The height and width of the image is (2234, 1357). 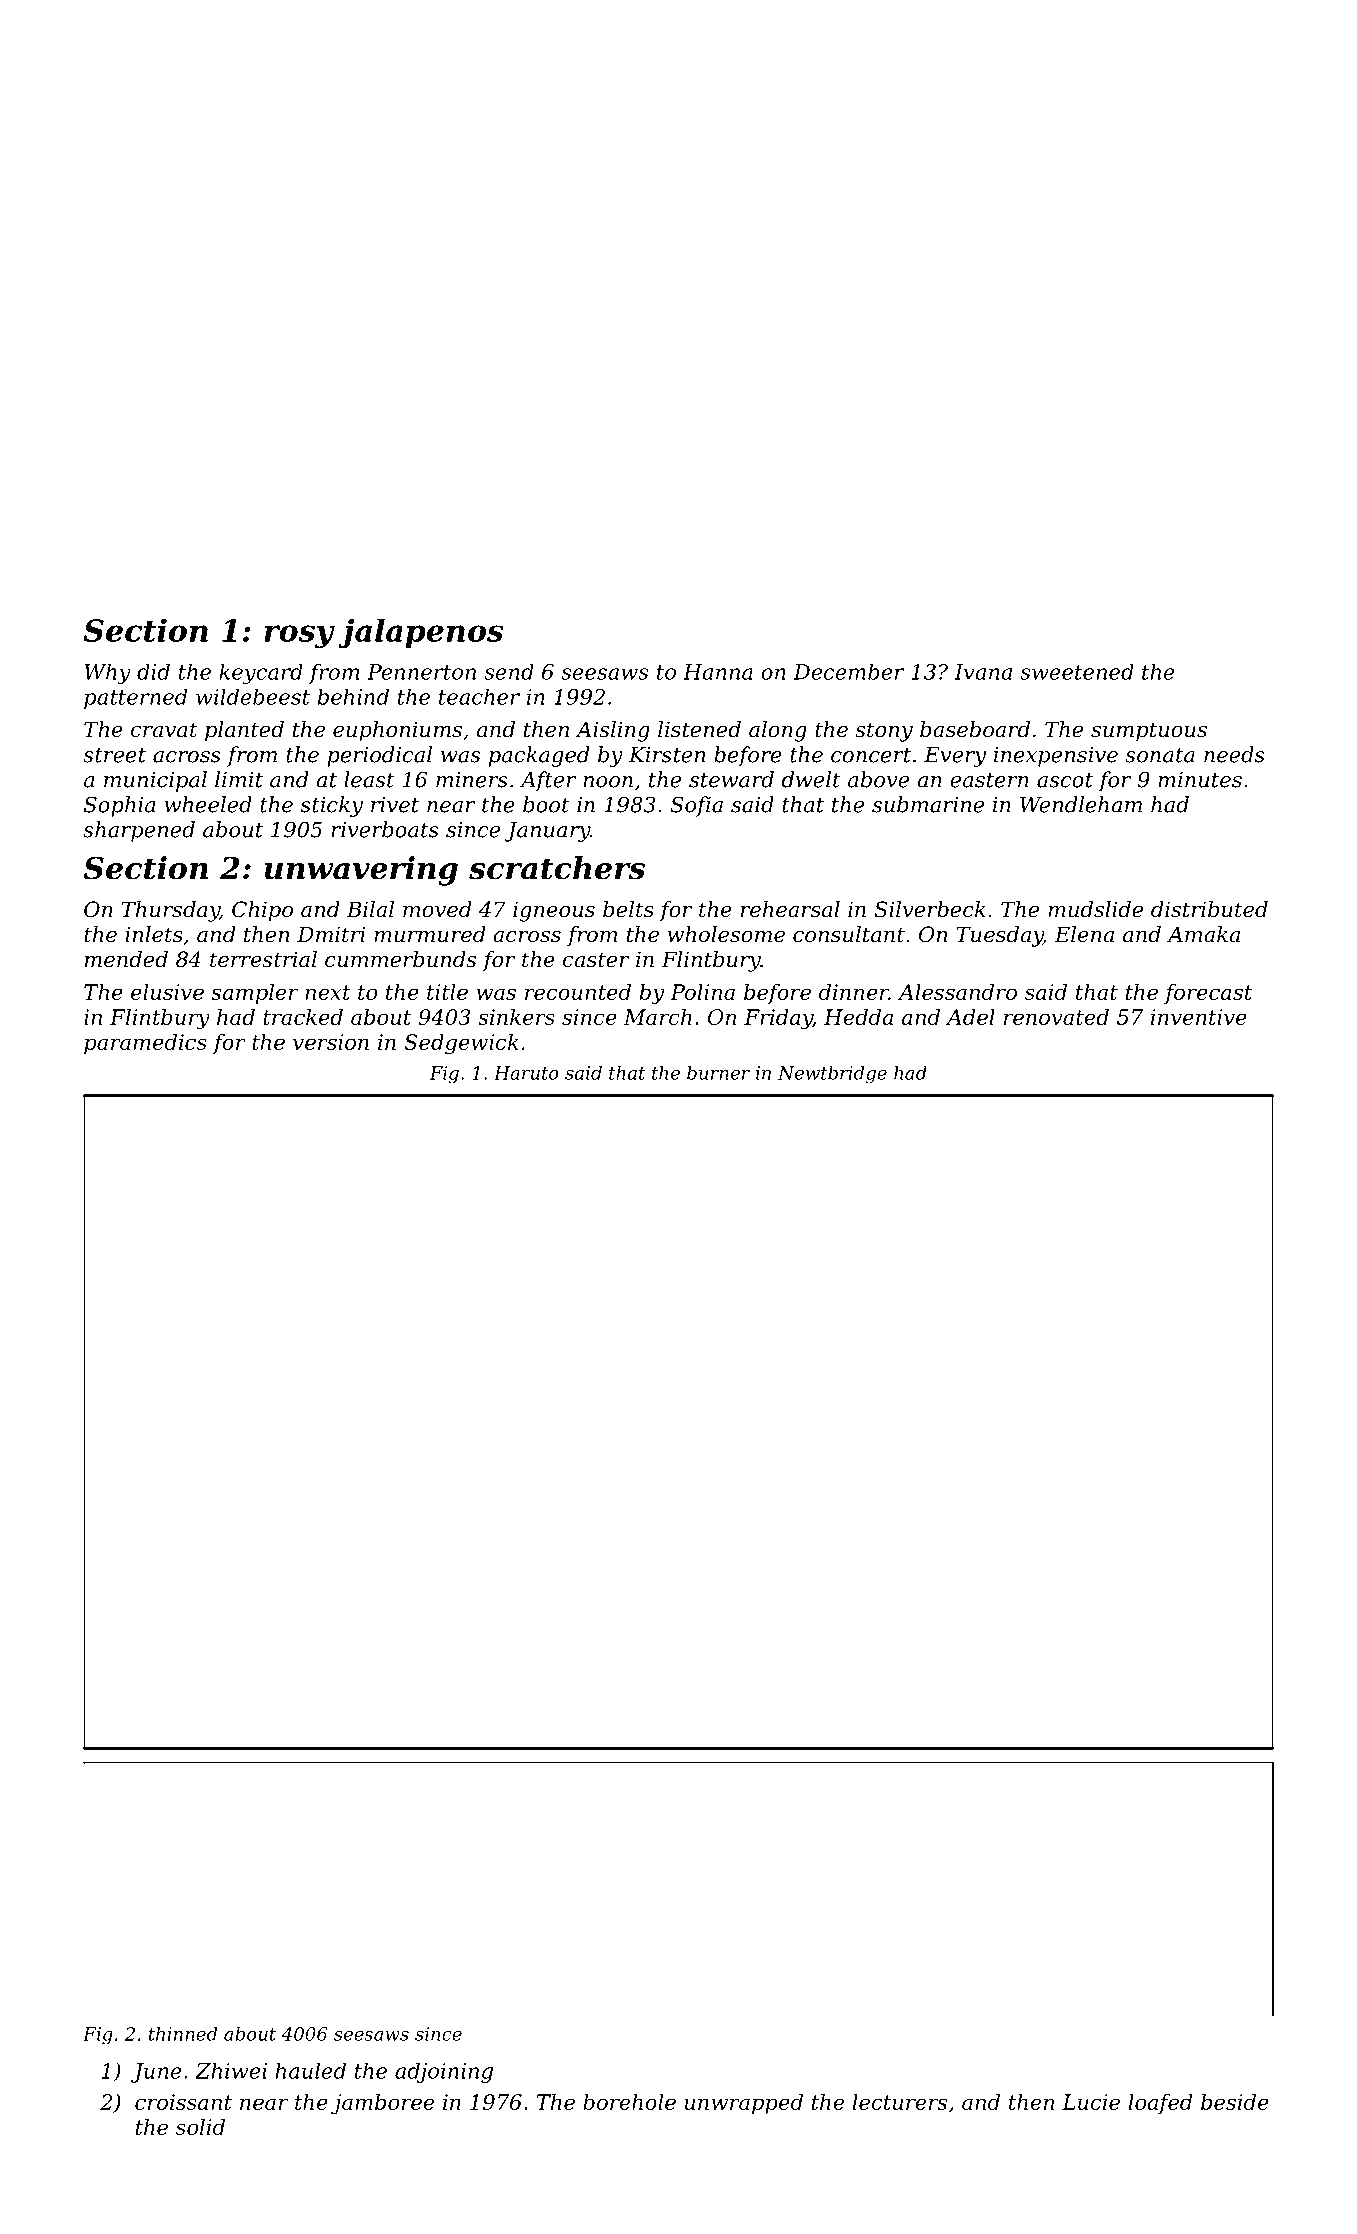 I want to click on Hanna, so click(x=718, y=672).
